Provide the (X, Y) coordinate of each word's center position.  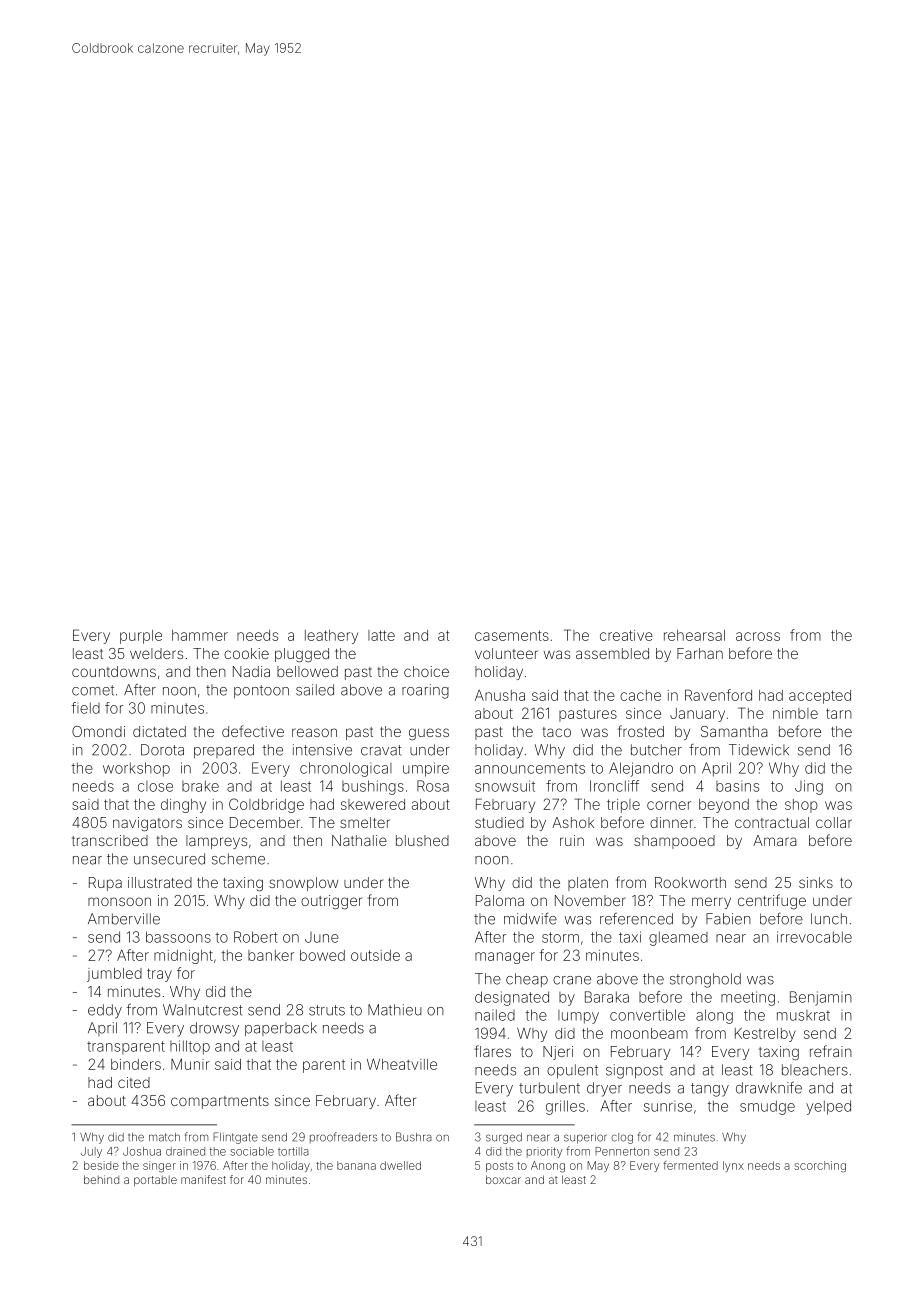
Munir (190, 1064)
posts (499, 1167)
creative (626, 635)
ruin (572, 840)
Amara (775, 840)
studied (499, 822)
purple (141, 637)
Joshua (142, 1151)
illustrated (160, 882)
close (155, 786)
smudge (767, 1107)
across (758, 636)
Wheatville (402, 1064)
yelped (828, 1107)
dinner (671, 822)
